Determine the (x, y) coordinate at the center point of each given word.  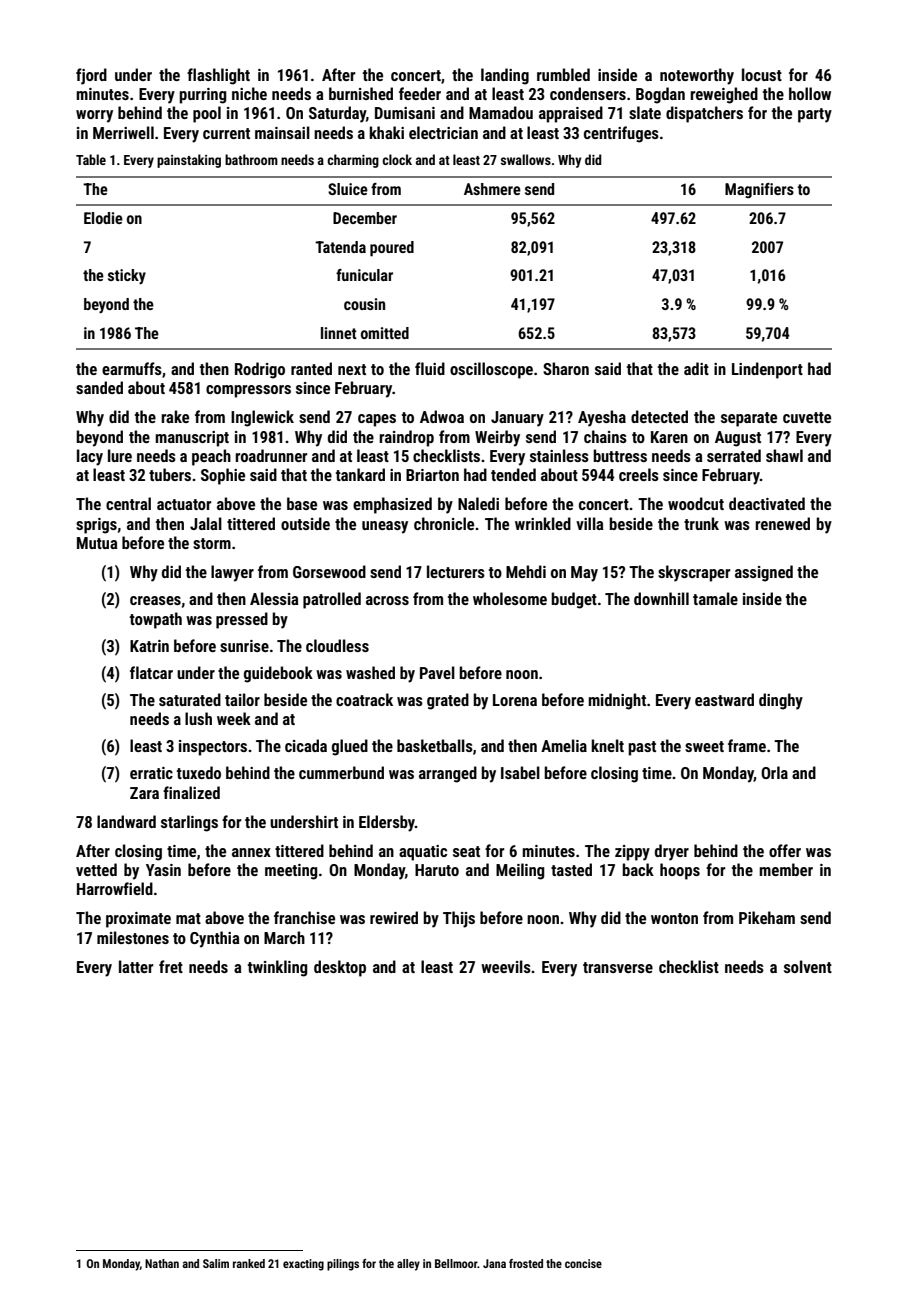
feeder (420, 93)
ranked (249, 1263)
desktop (340, 968)
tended (513, 474)
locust (762, 74)
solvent (808, 966)
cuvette (807, 417)
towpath (156, 620)
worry (94, 116)
